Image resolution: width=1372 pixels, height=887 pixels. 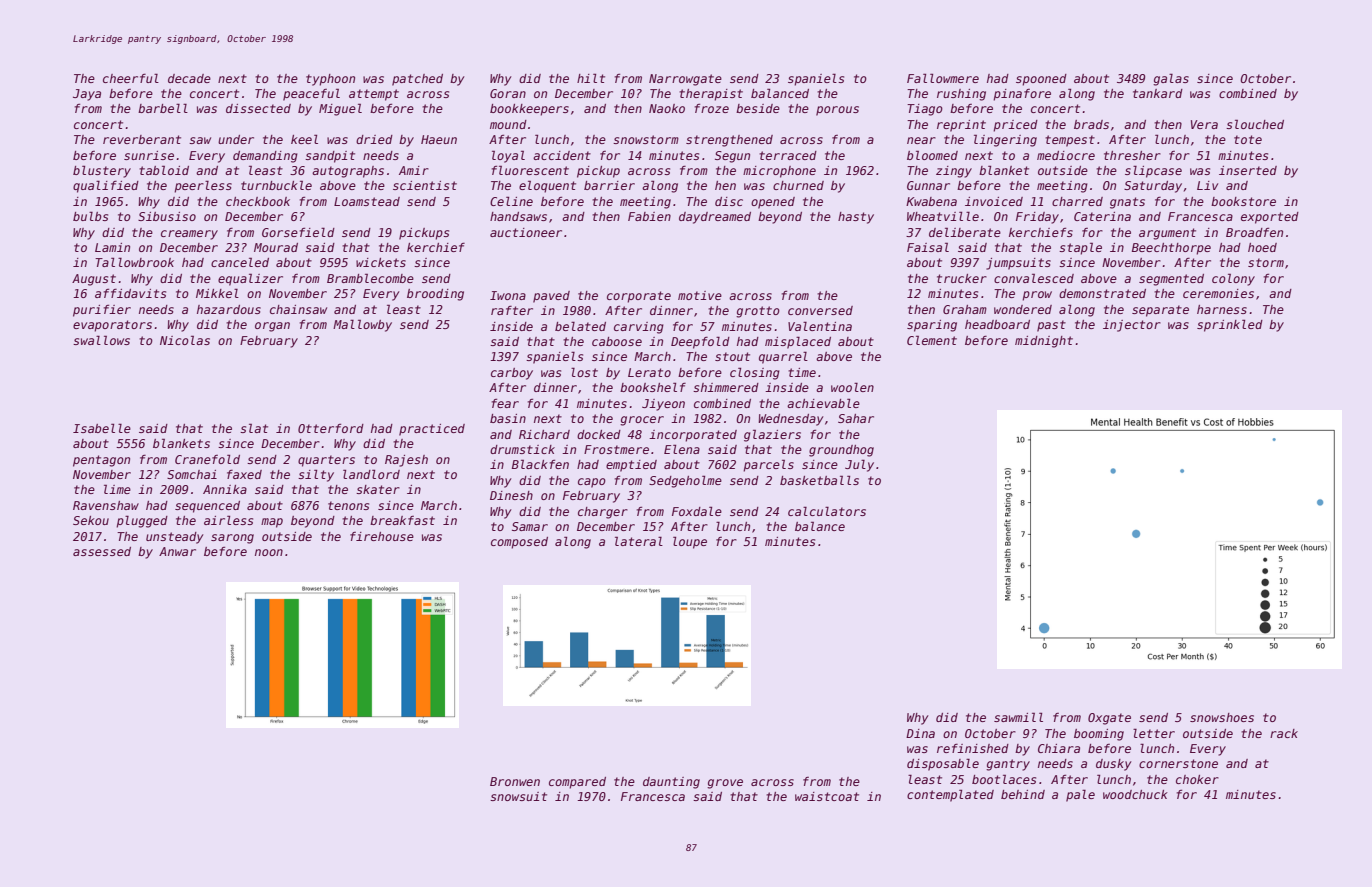 What do you see at coordinates (943, 78) in the image?
I see `Fallowmere` at bounding box center [943, 78].
